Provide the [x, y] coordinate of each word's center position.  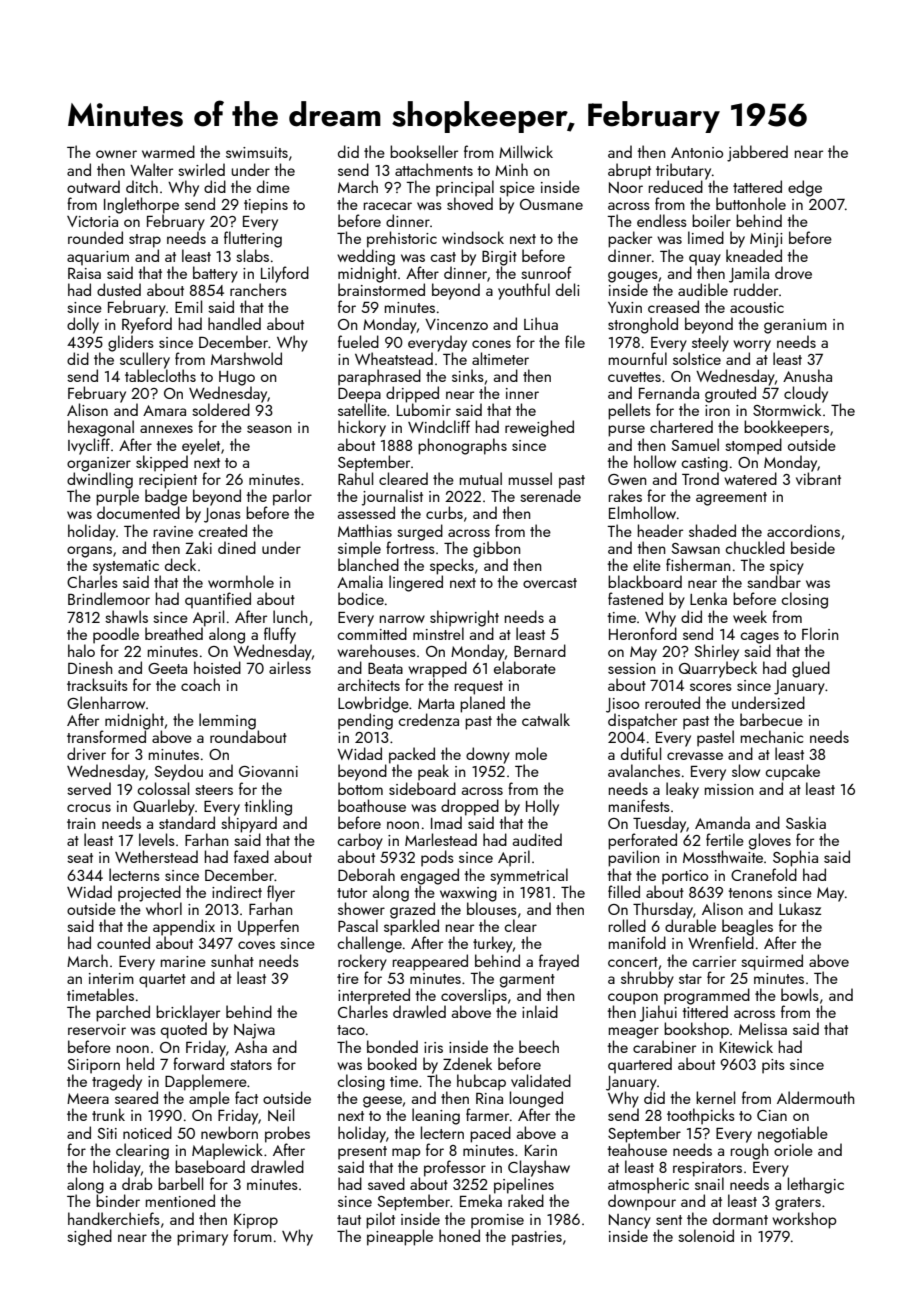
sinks [468, 375]
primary [202, 1238]
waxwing [468, 894]
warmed [168, 151]
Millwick [526, 151]
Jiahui [658, 1013]
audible [703, 289]
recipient [168, 481]
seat [80, 858]
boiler [711, 220]
